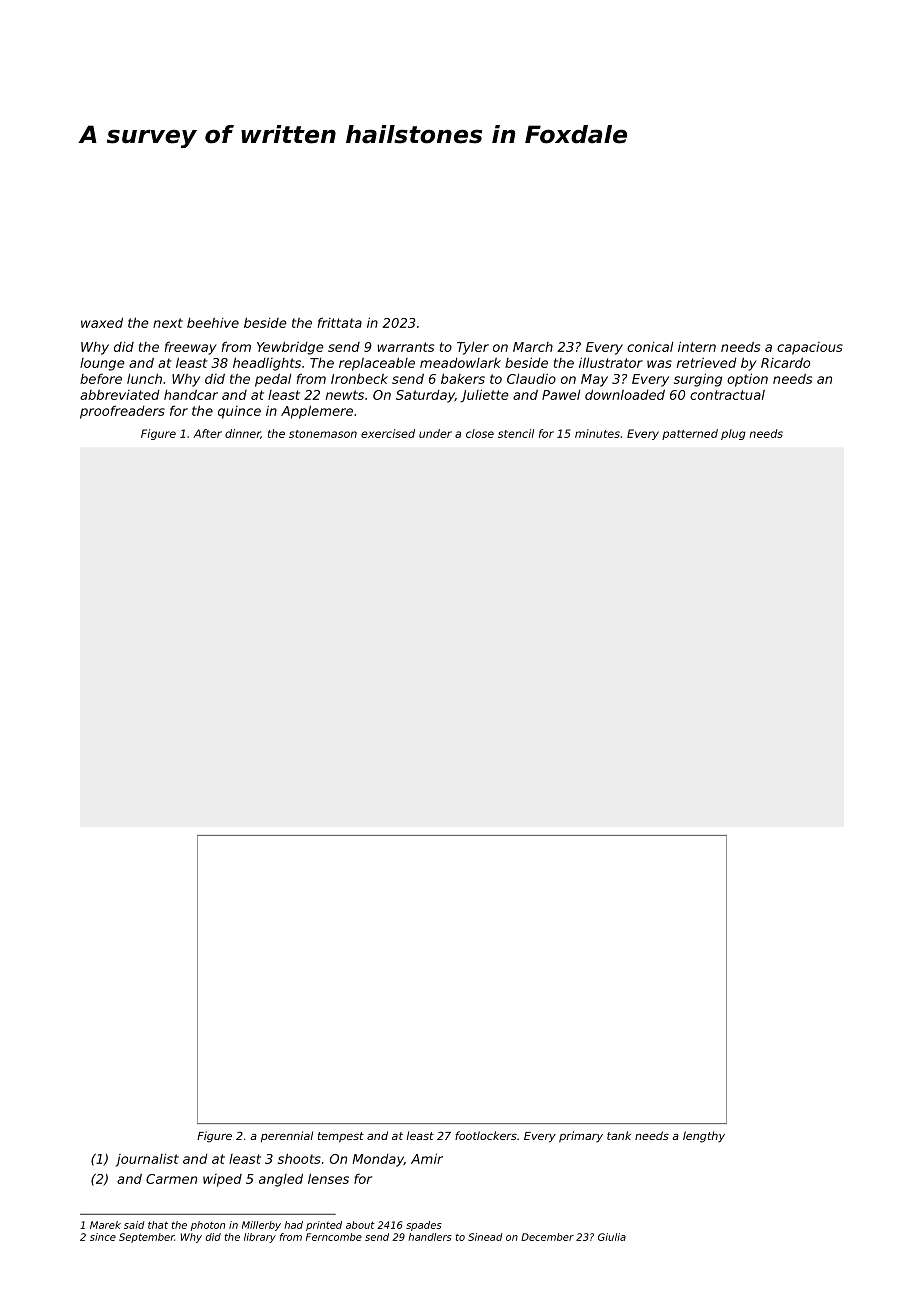  Describe the element at coordinates (704, 1137) in the screenshot. I see `lengthy` at that location.
